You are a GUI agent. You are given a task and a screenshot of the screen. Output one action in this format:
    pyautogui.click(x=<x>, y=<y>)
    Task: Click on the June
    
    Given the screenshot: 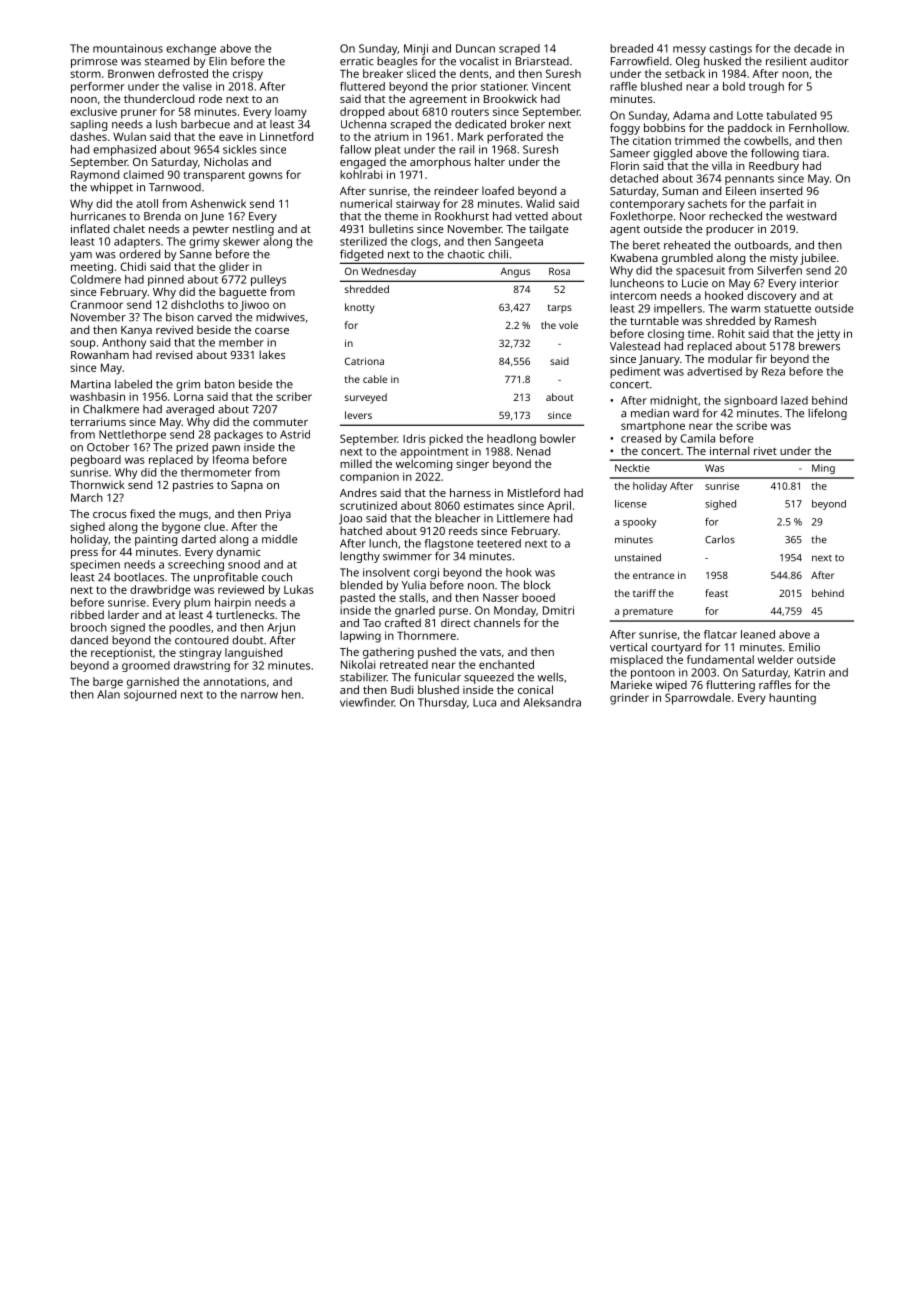 What is the action you would take?
    pyautogui.click(x=212, y=217)
